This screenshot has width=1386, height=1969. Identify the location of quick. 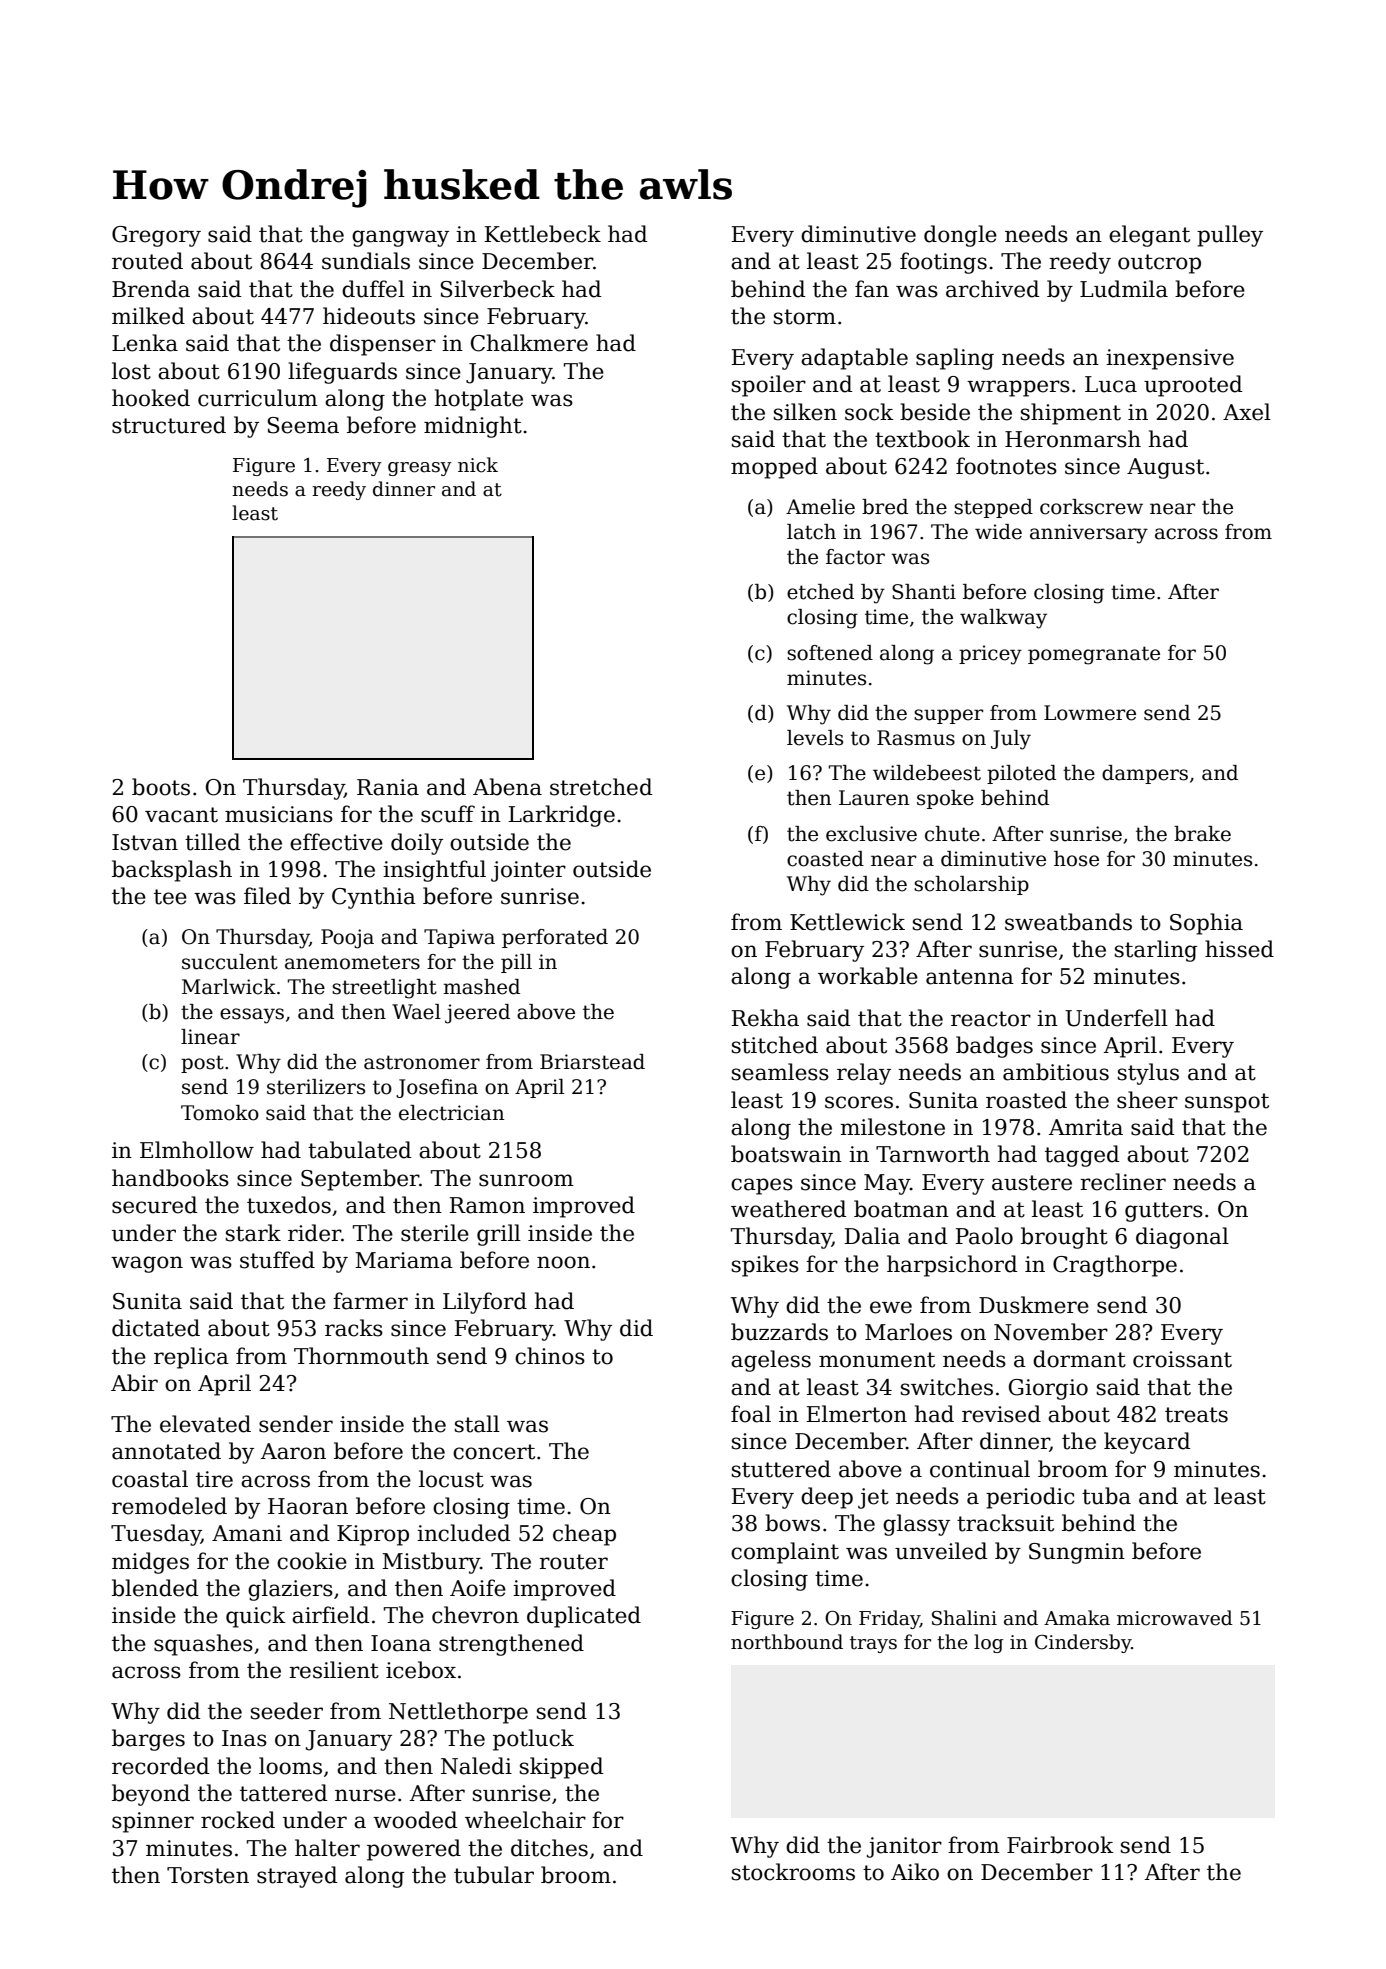
(256, 1617).
